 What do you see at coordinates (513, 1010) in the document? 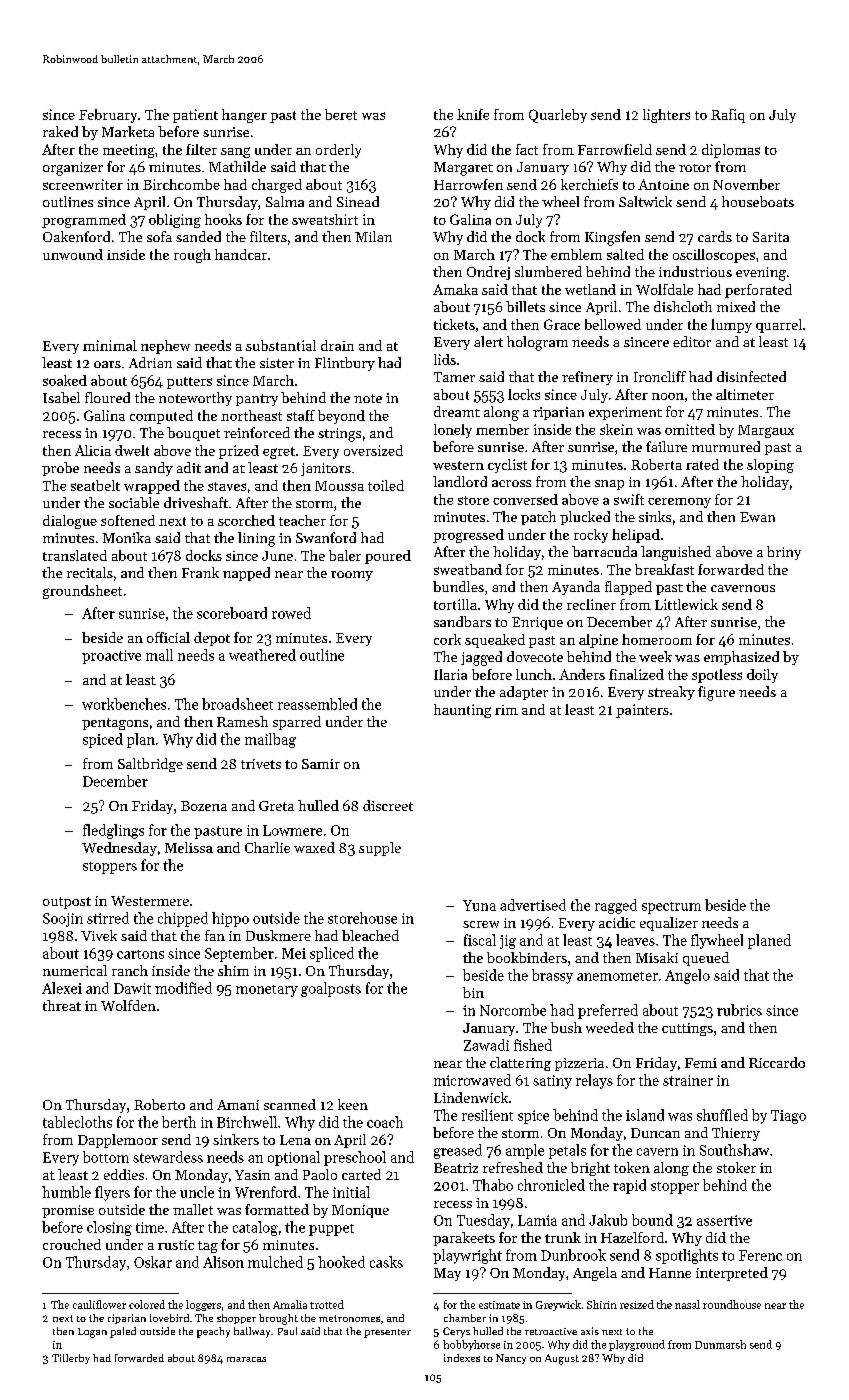
I see `Norcombe` at bounding box center [513, 1010].
